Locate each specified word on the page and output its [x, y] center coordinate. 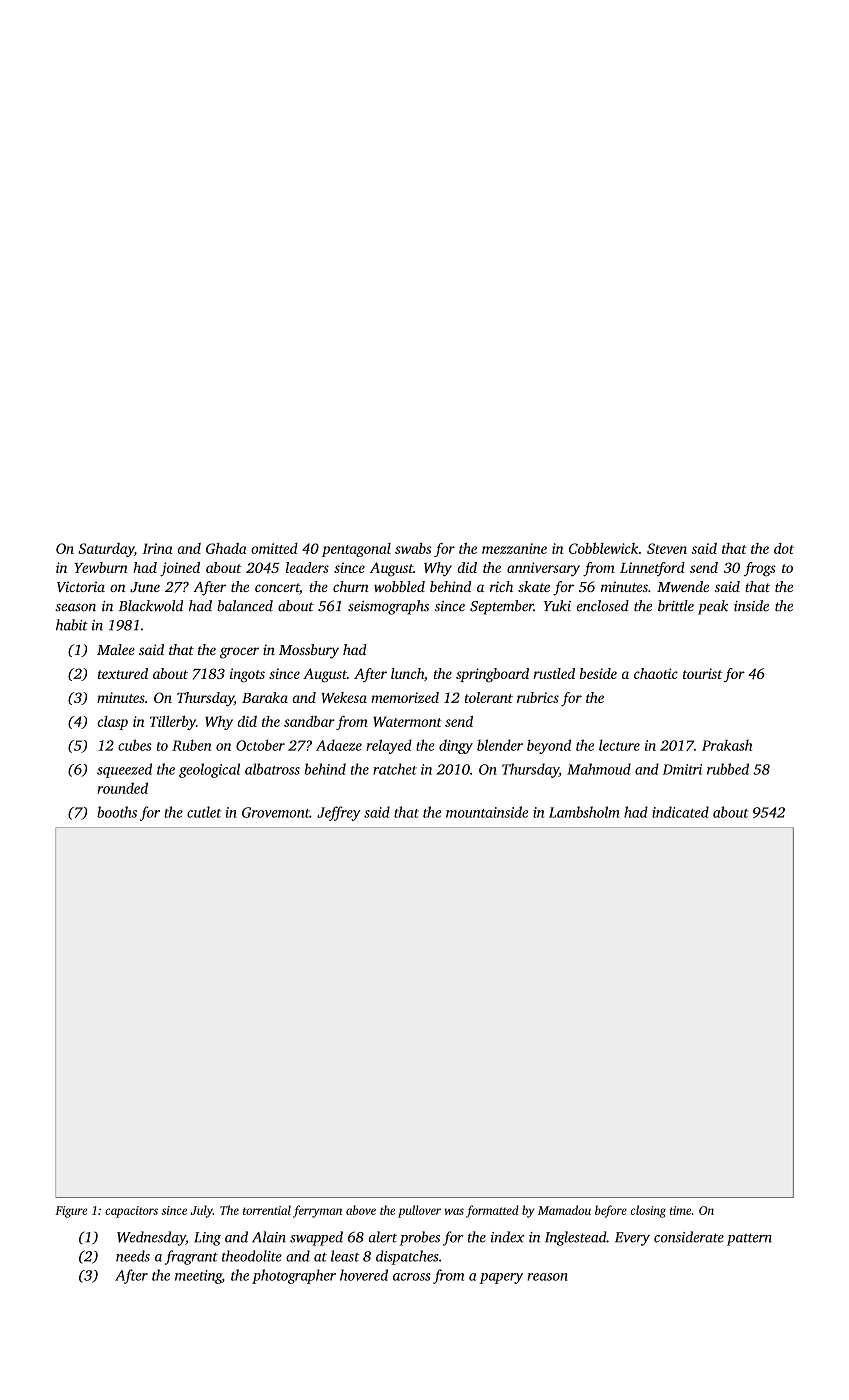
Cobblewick [603, 548]
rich [501, 586]
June [145, 587]
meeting [198, 1277]
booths [117, 812]
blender [500, 745]
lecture [619, 745]
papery [501, 1278]
